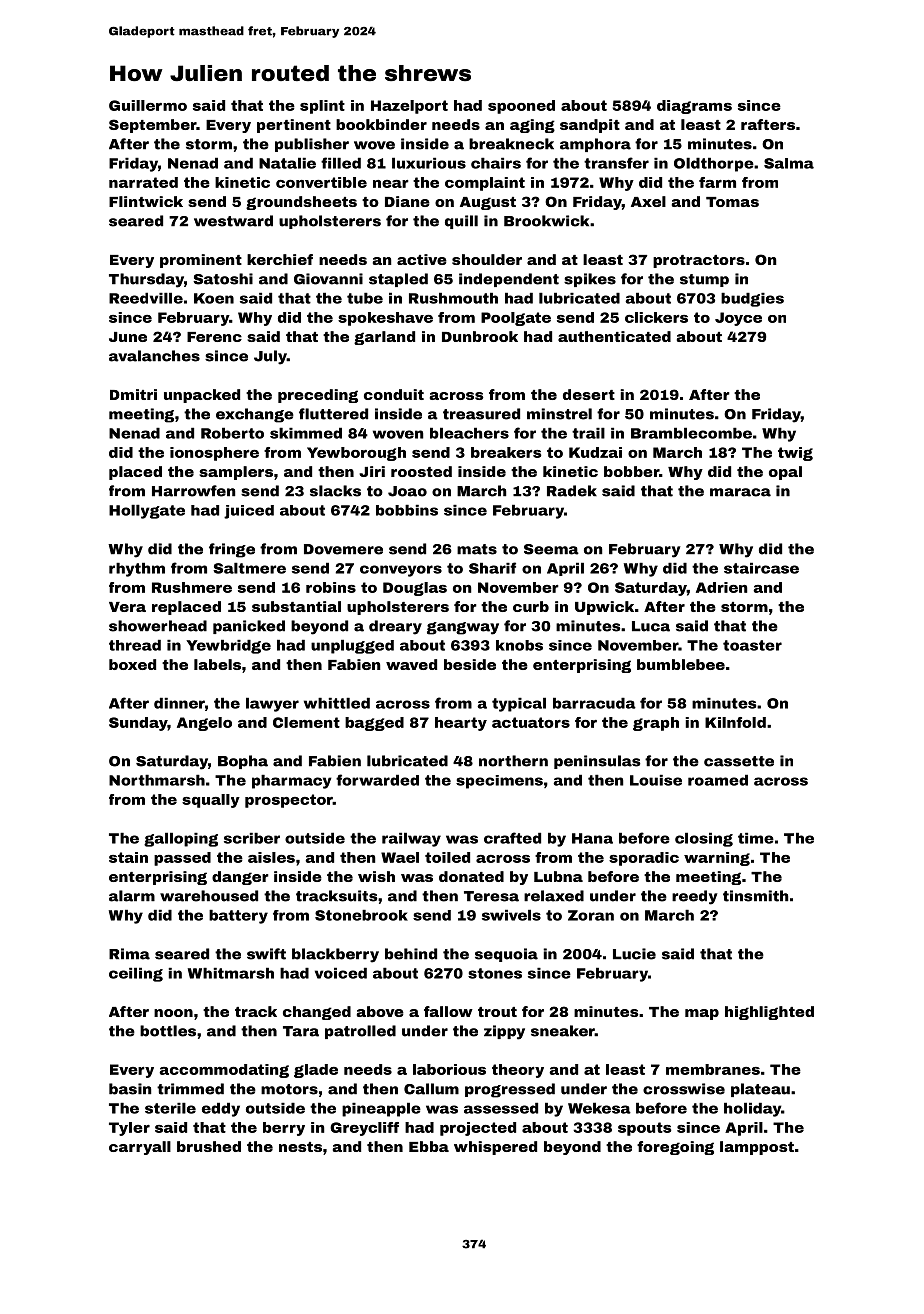 The height and width of the document is (1314, 924). I want to click on transfer, so click(616, 163).
